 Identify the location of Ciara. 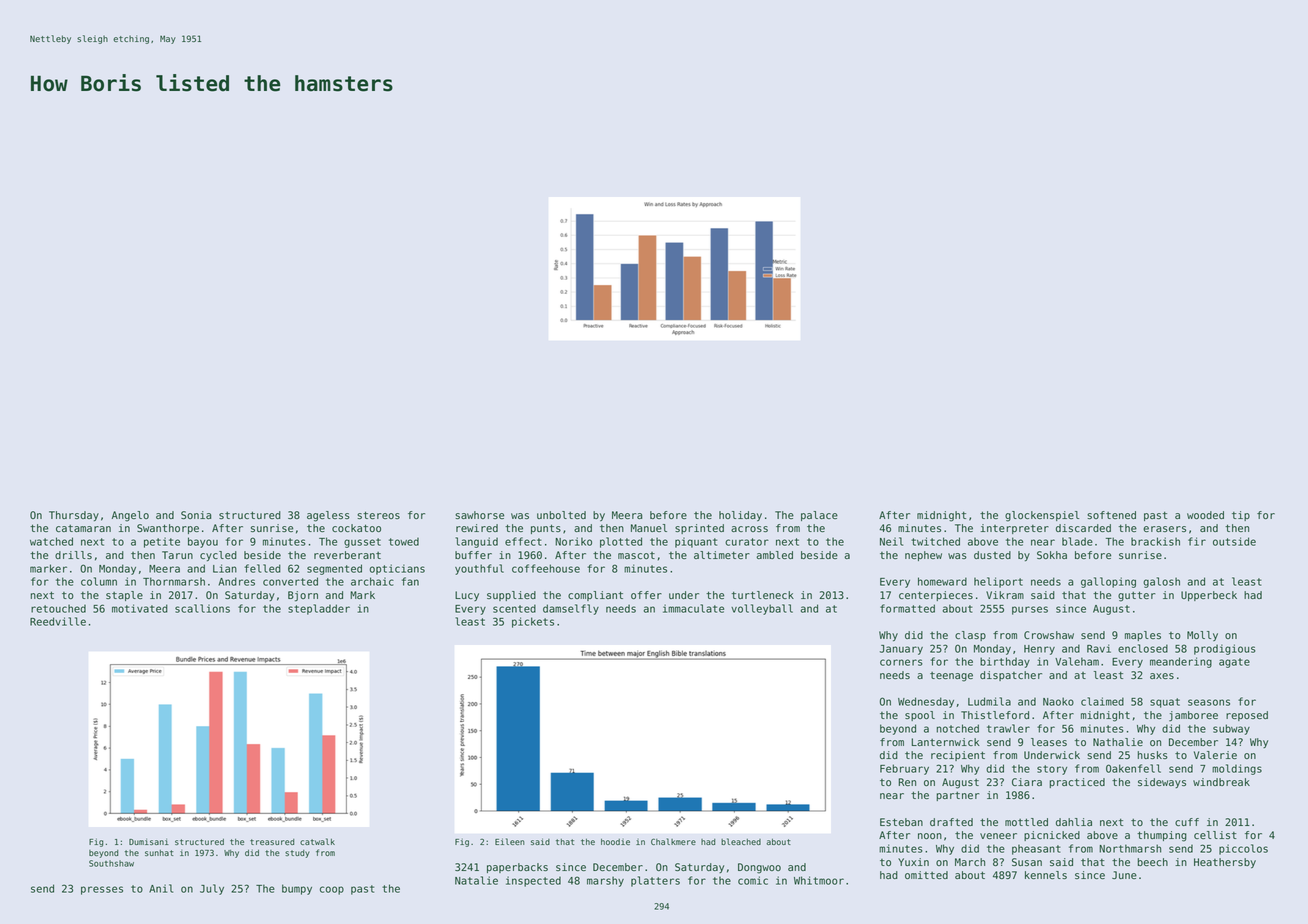
(1027, 782).
